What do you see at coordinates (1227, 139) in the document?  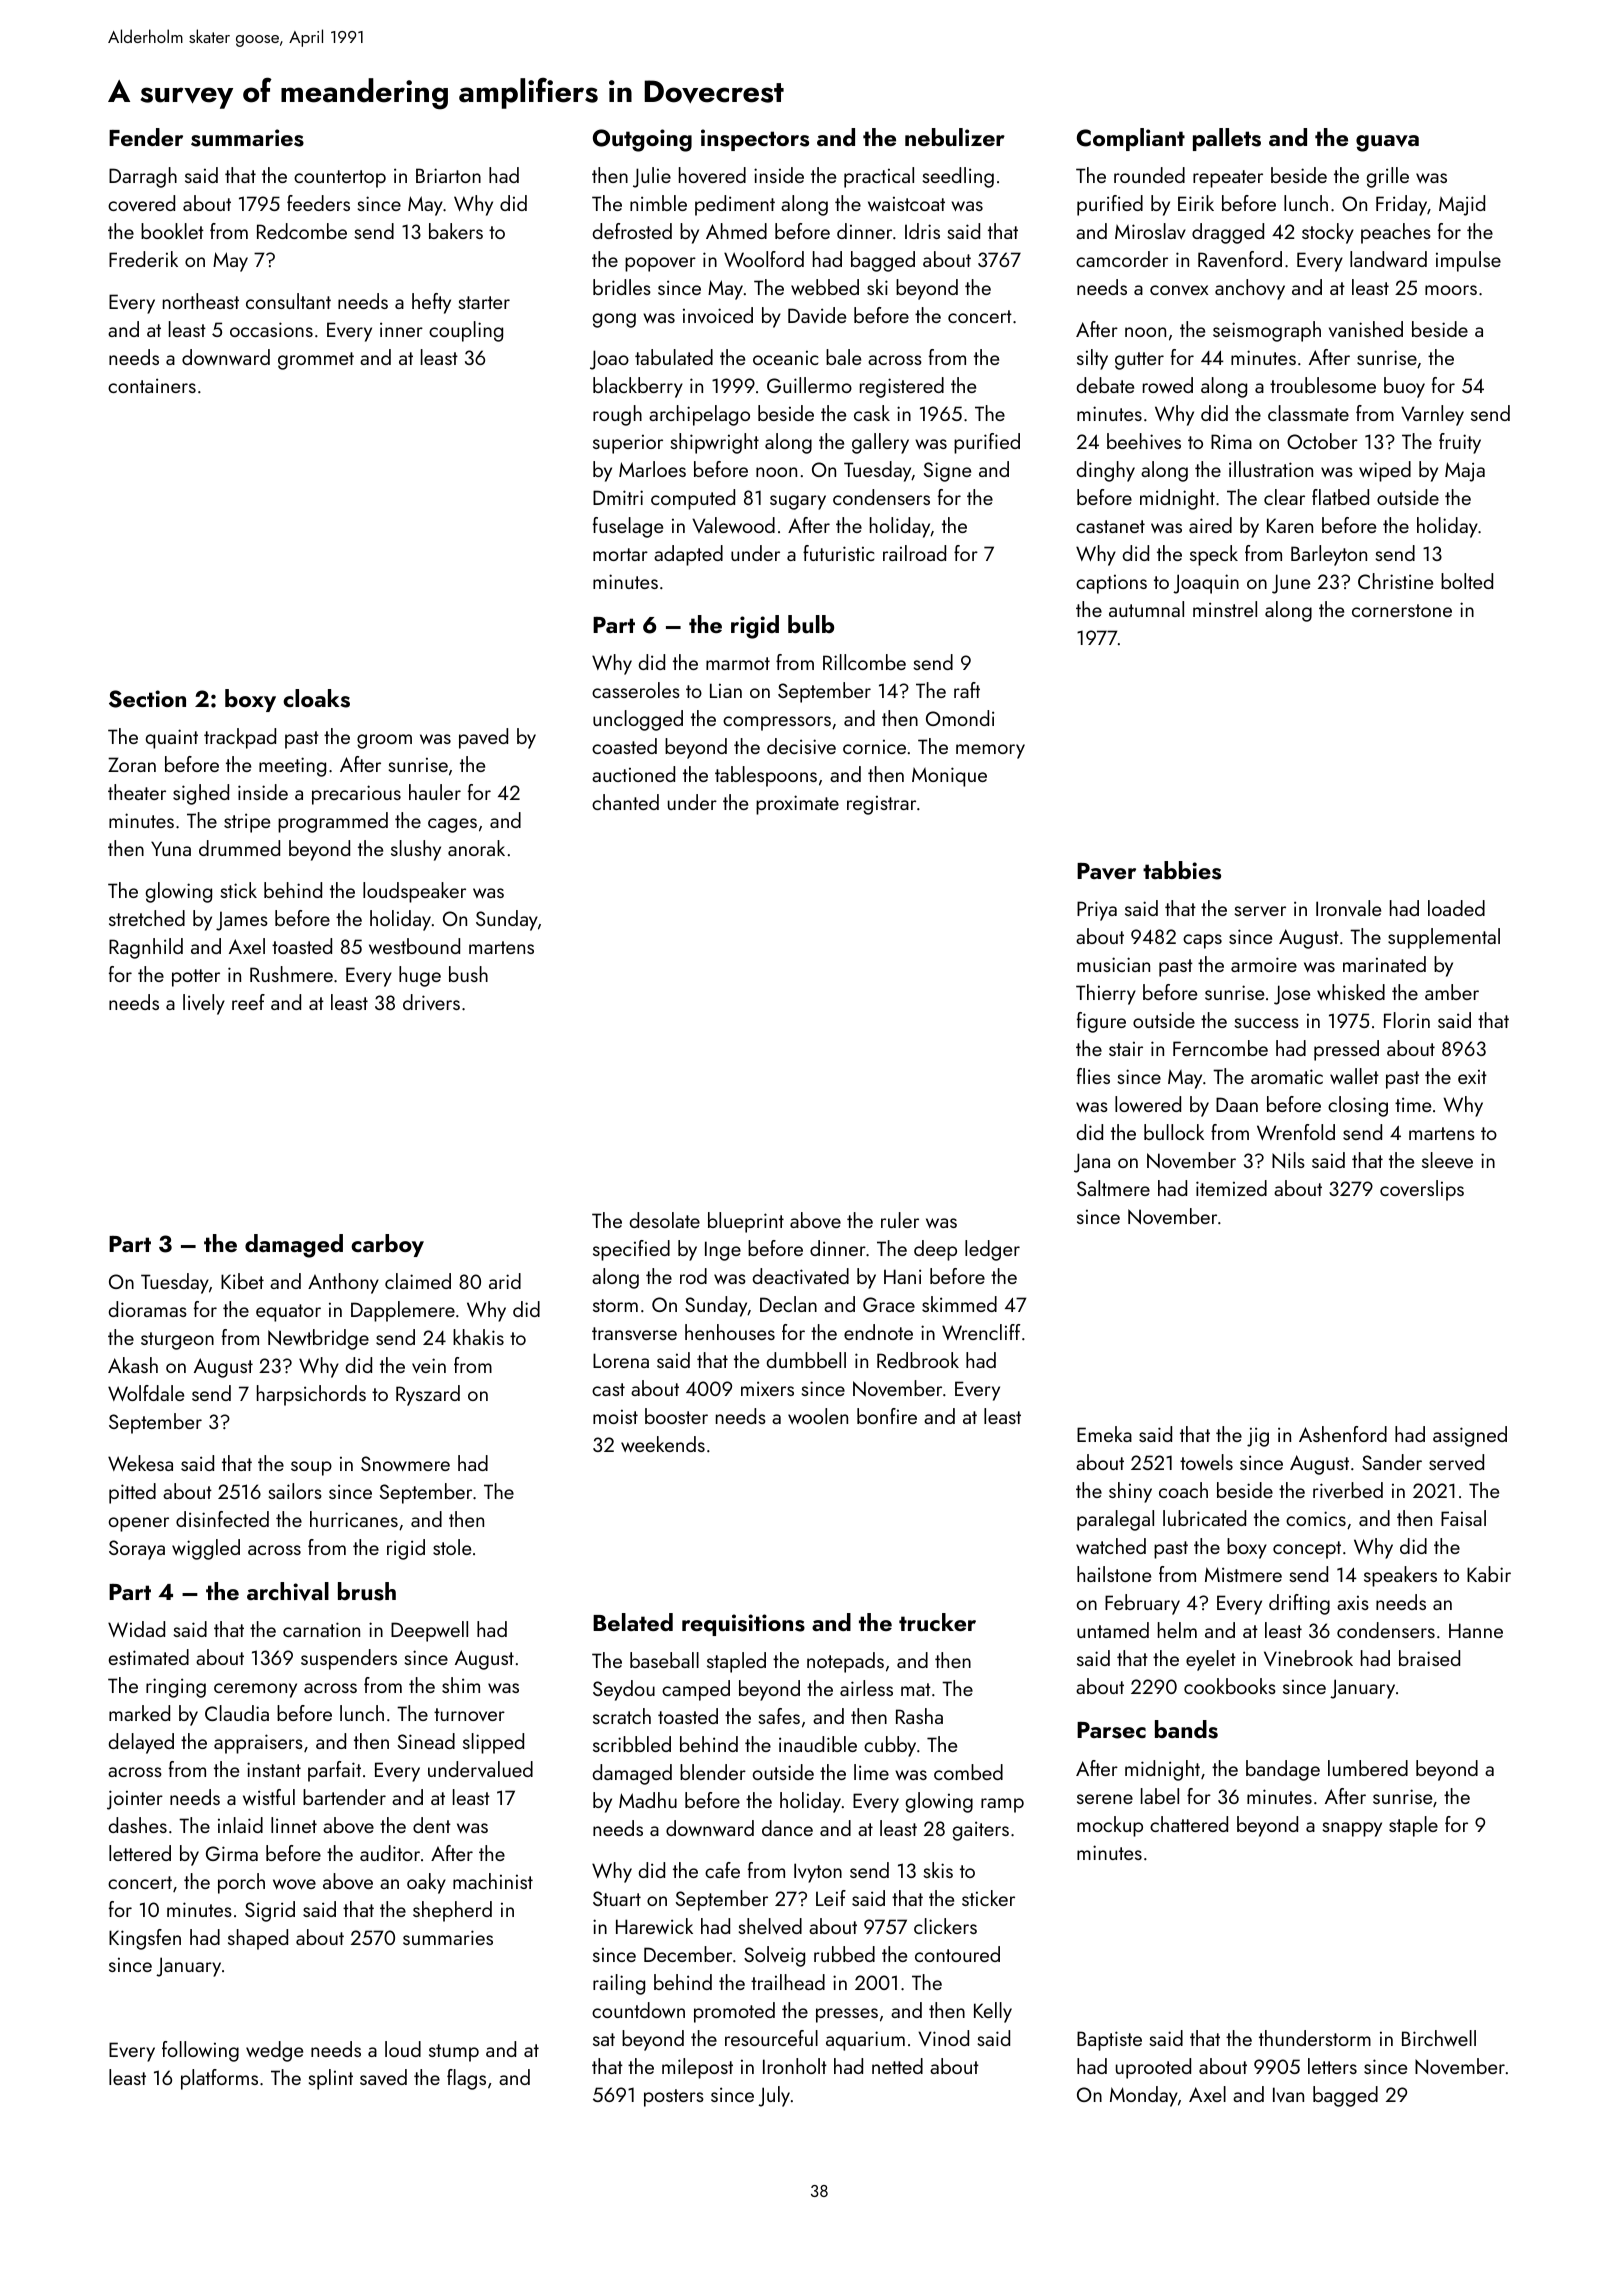 I see `pallets` at bounding box center [1227, 139].
